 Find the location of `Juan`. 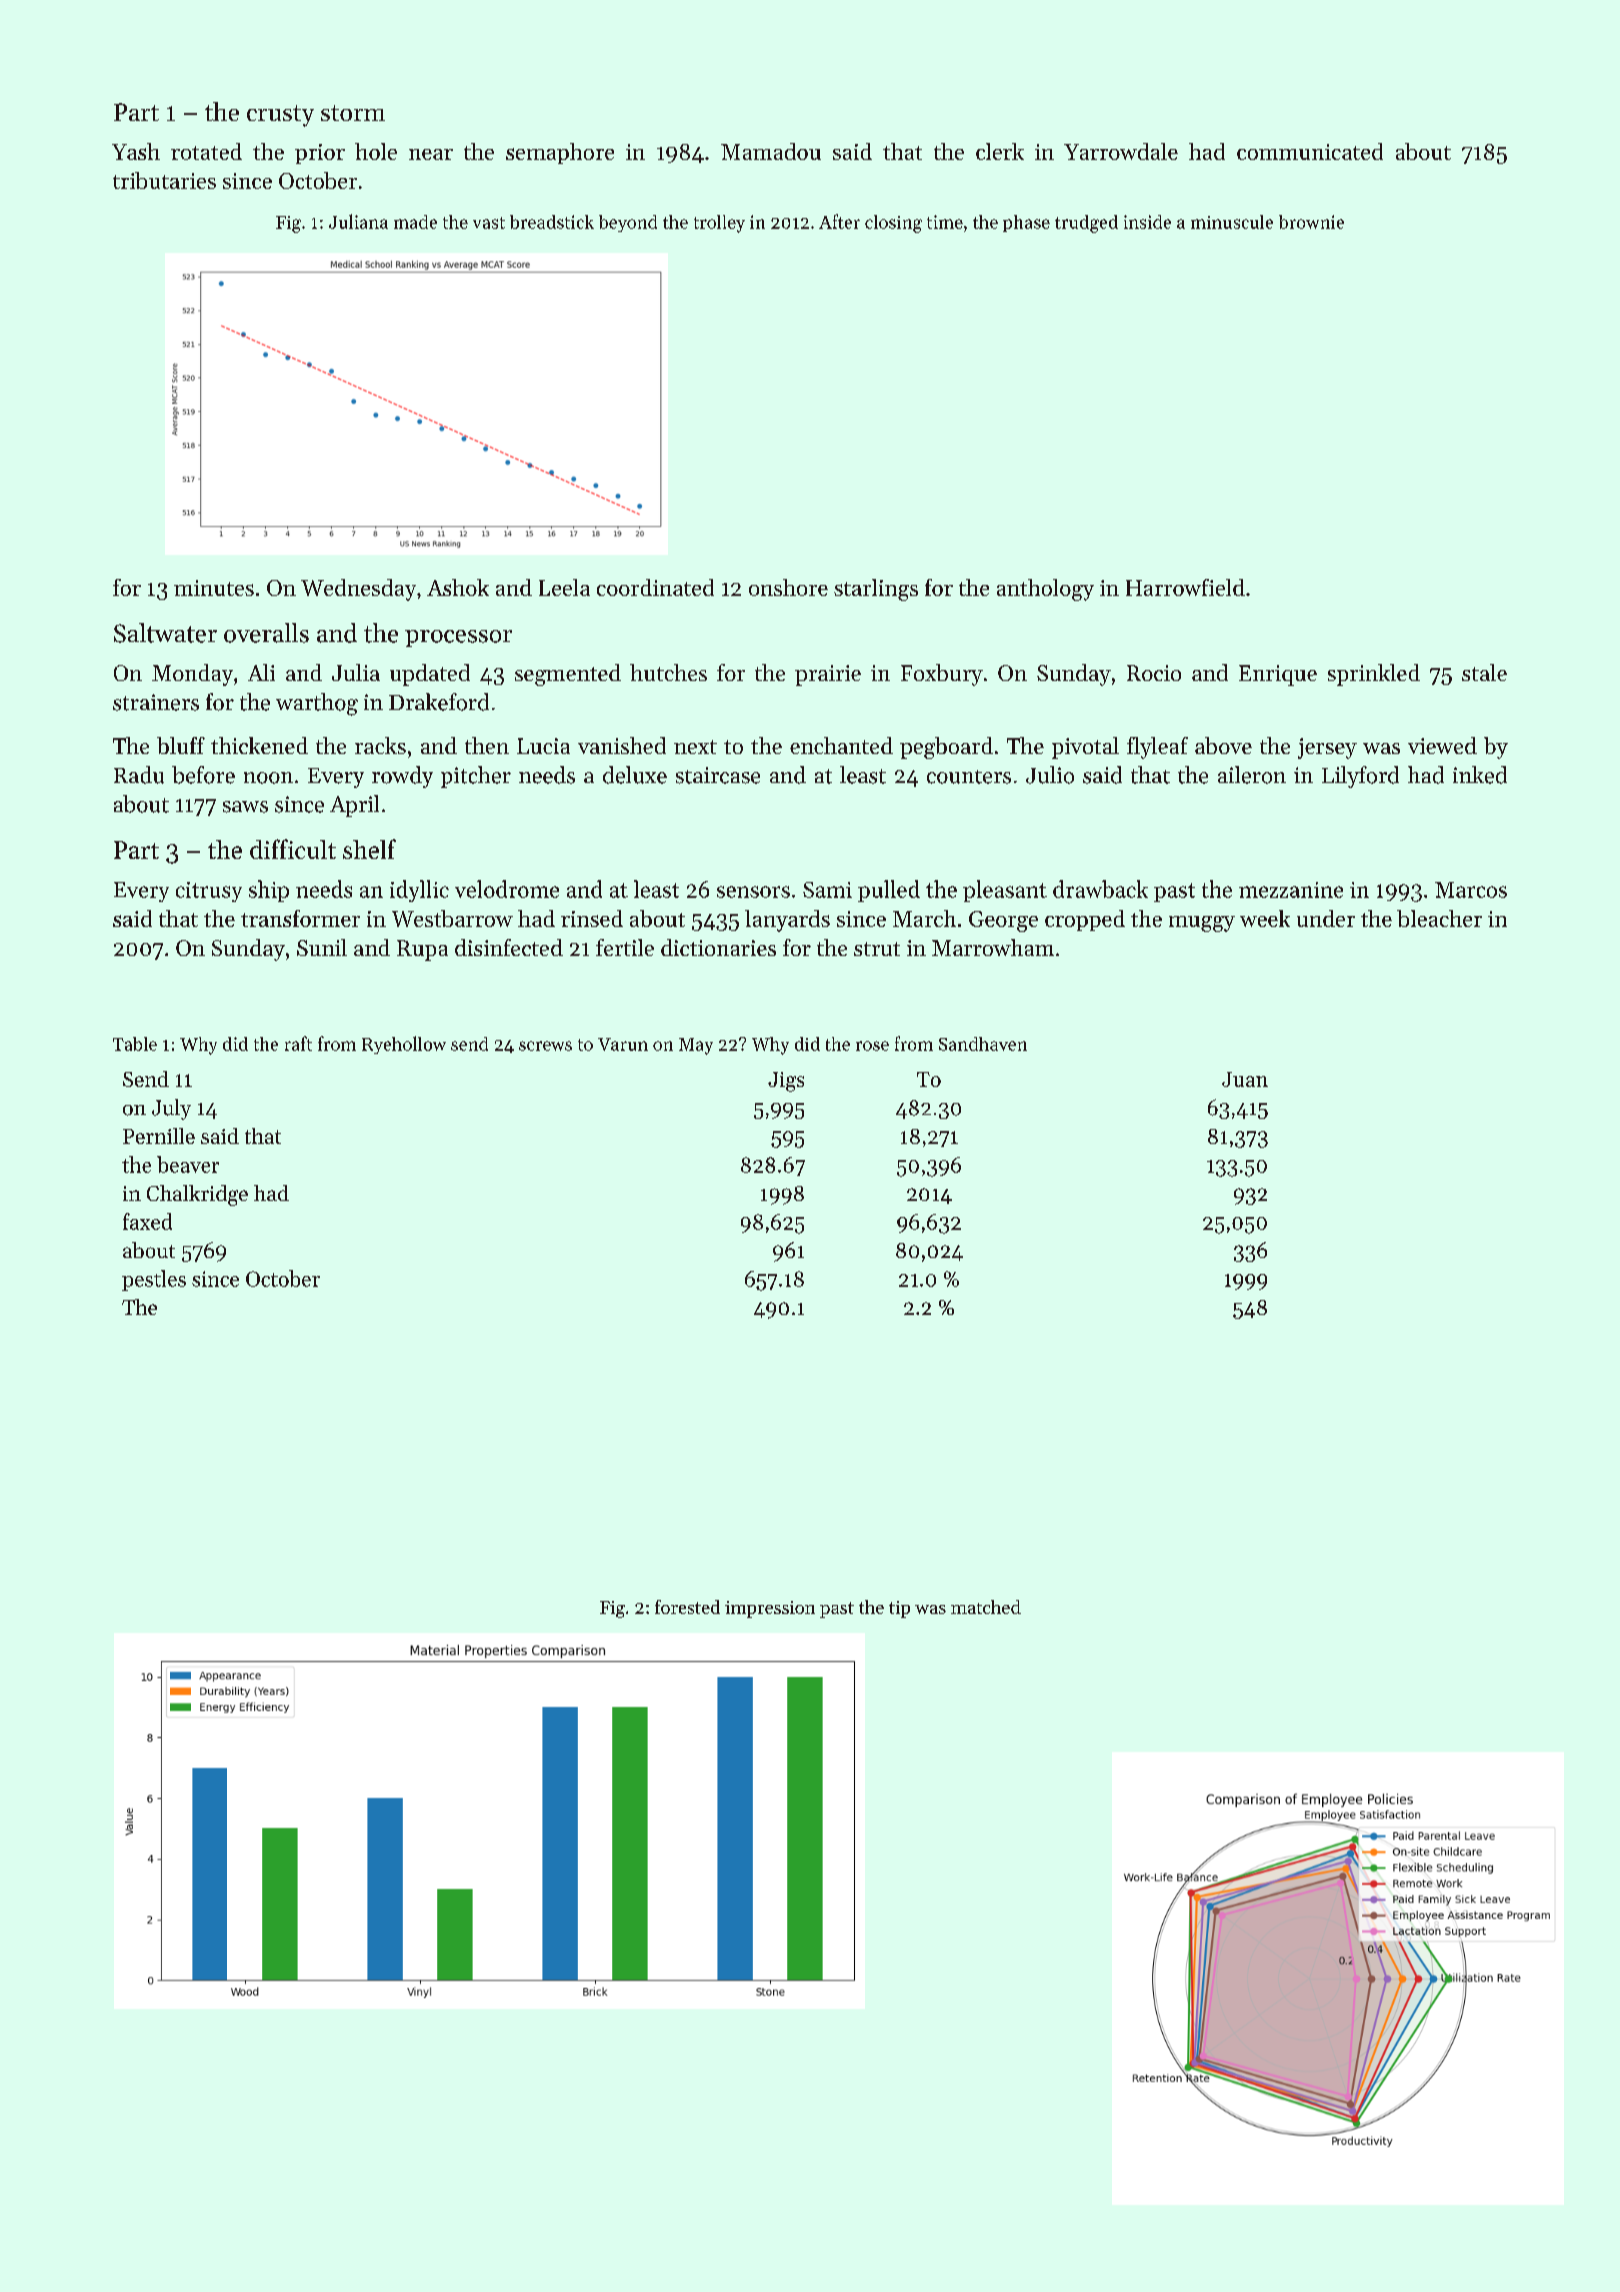

Juan is located at coordinates (1245, 1079).
